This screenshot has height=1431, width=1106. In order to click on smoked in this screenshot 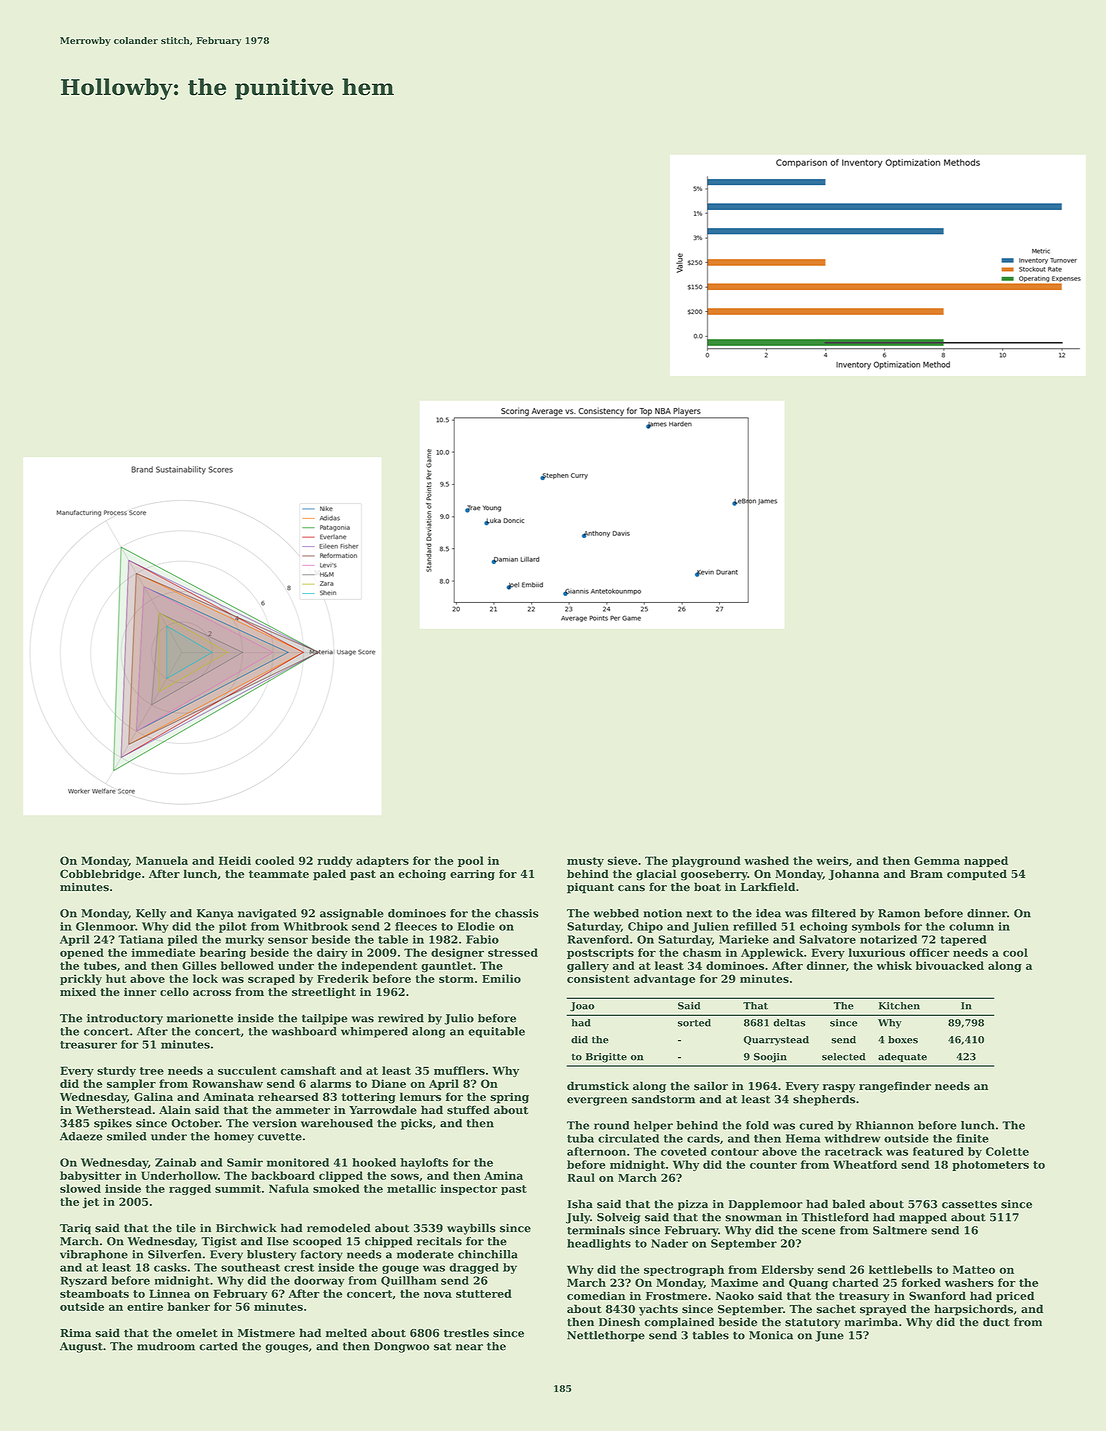, I will do `click(336, 1188)`.
